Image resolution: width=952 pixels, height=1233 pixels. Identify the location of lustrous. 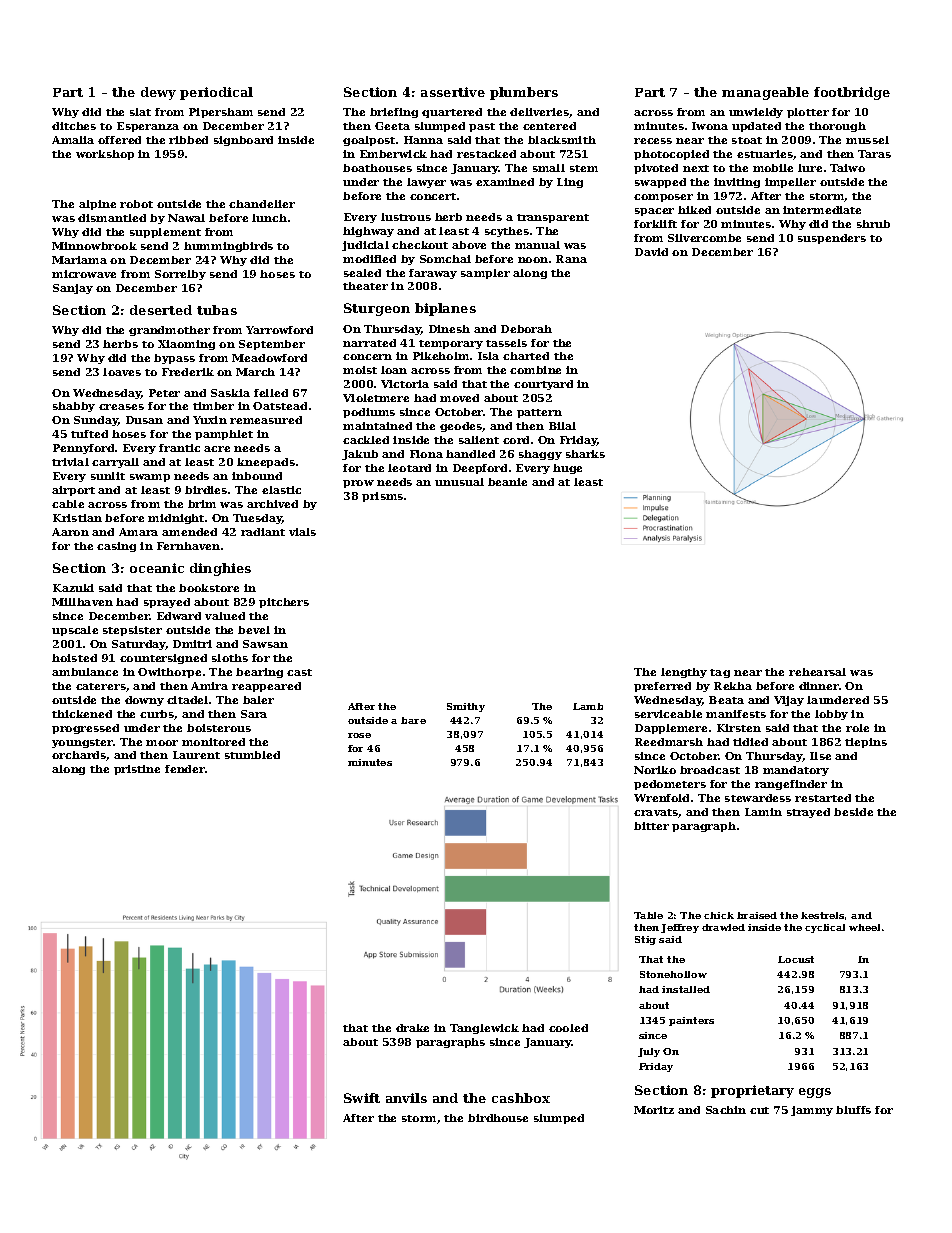
(406, 217).
